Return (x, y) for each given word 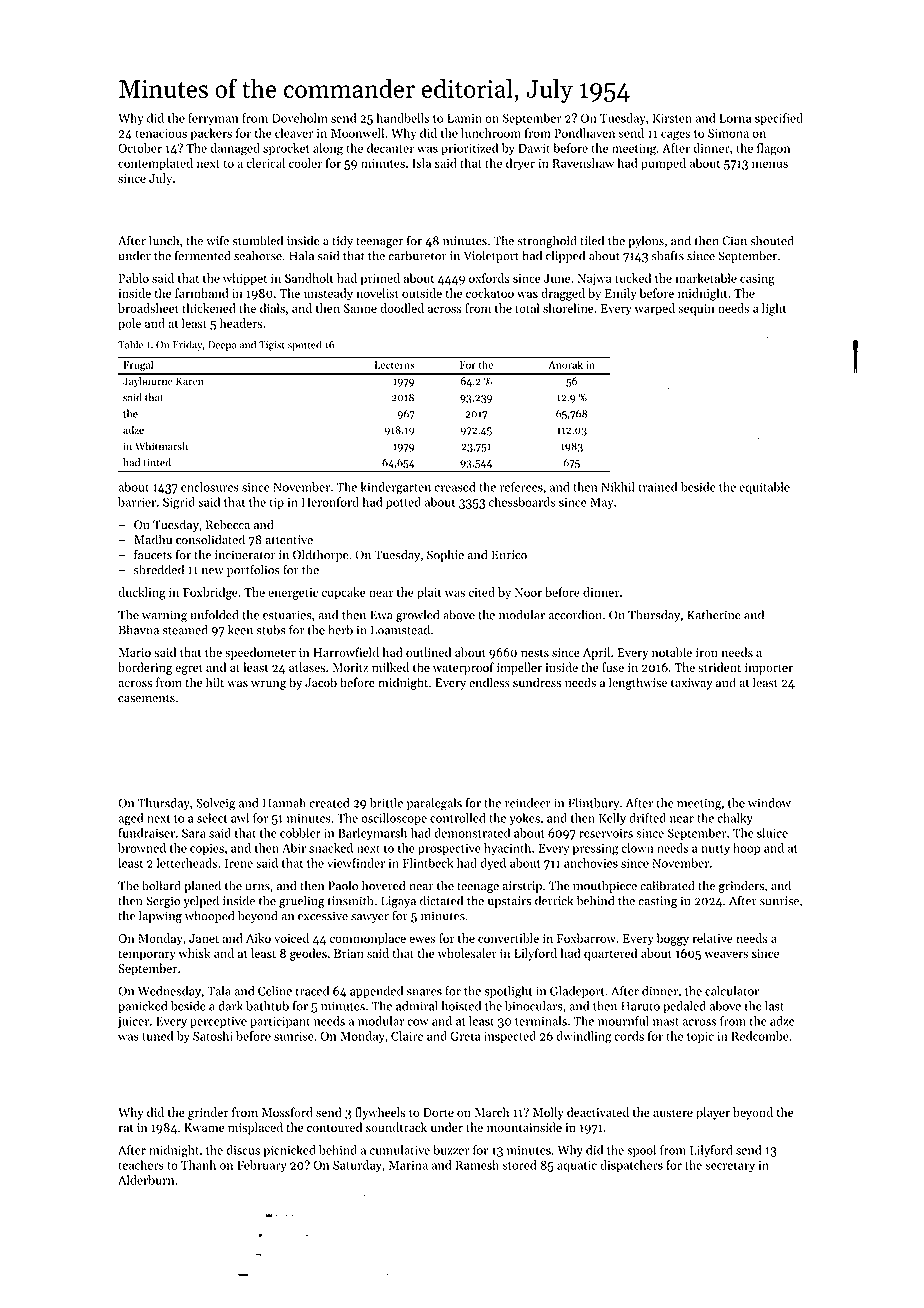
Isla (421, 163)
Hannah (284, 803)
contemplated (155, 164)
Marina (408, 1165)
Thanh (198, 1165)
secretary (730, 1167)
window (769, 803)
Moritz (350, 667)
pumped (663, 164)
